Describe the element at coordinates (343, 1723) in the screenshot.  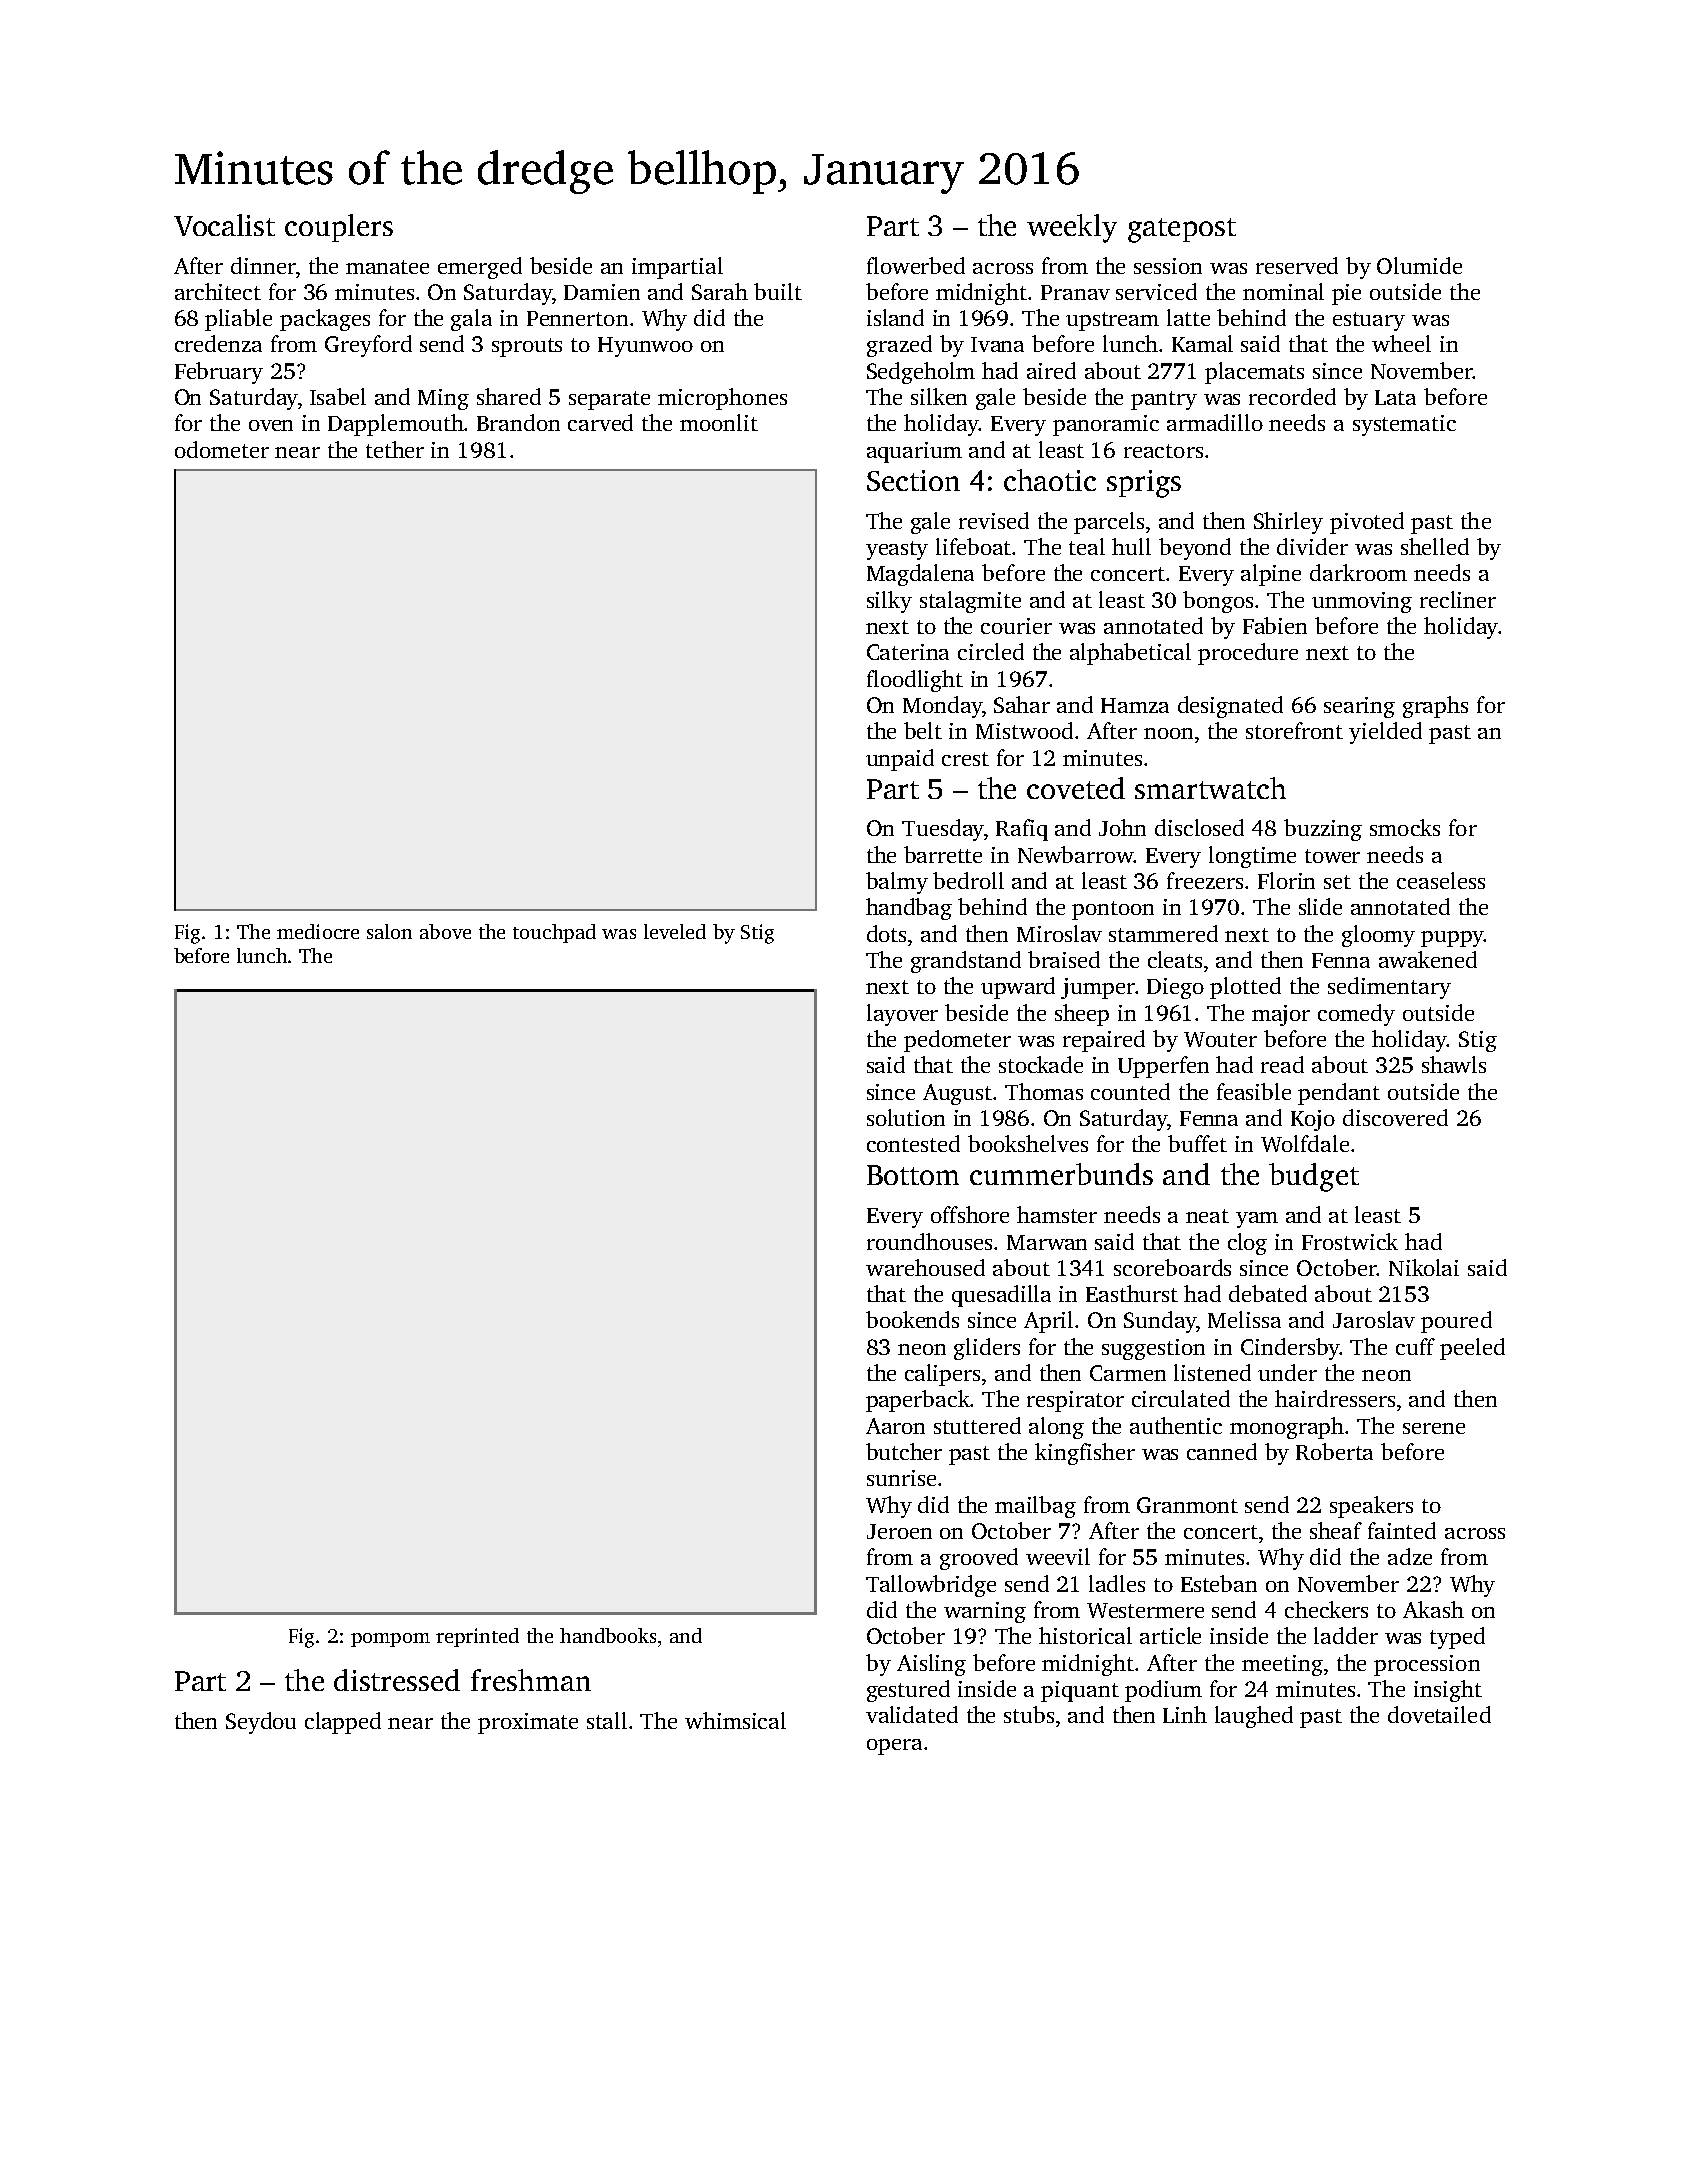
I see `clapped` at that location.
